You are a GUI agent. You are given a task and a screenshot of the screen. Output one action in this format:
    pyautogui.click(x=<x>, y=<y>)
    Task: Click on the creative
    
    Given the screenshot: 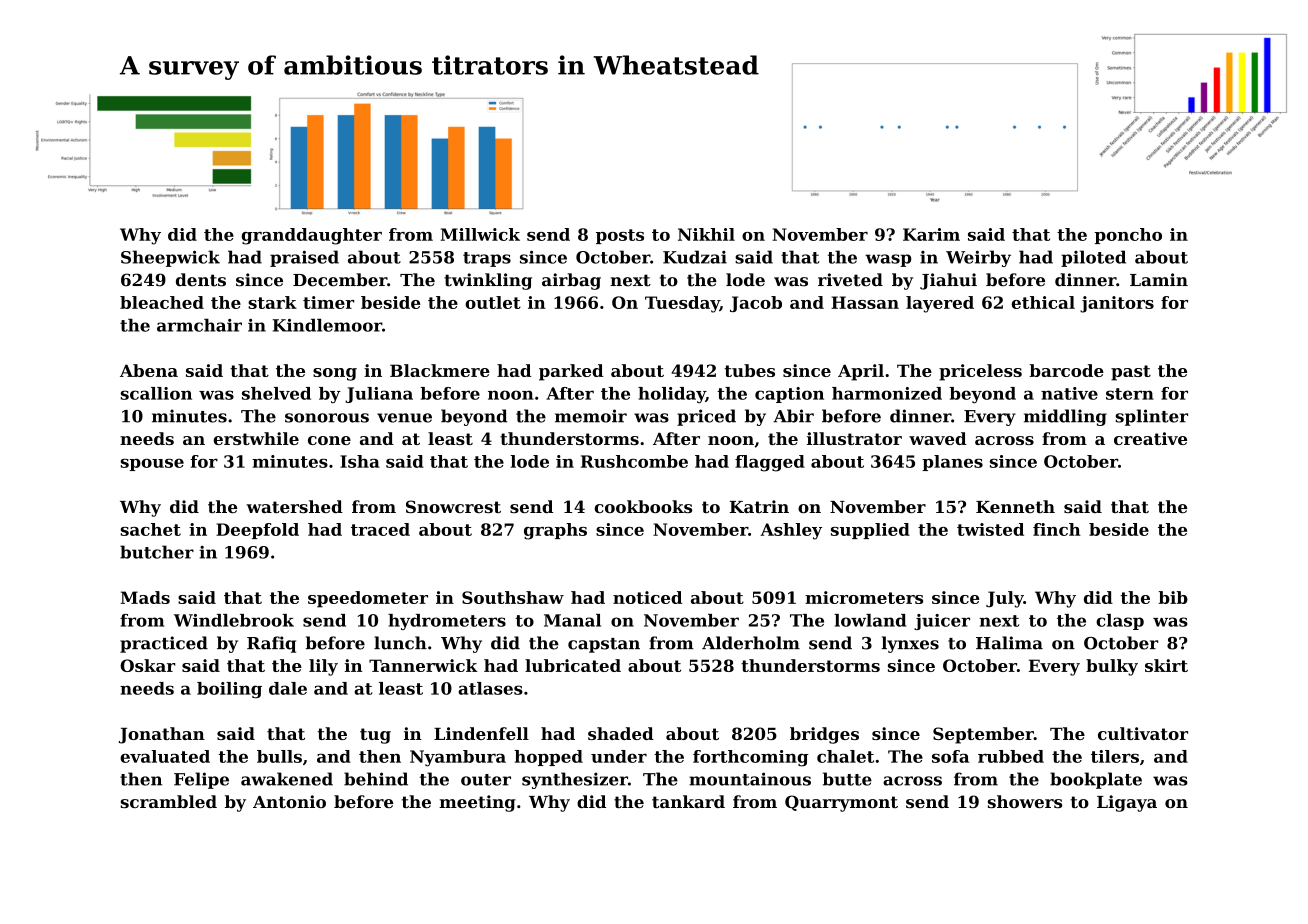 What is the action you would take?
    pyautogui.click(x=1150, y=438)
